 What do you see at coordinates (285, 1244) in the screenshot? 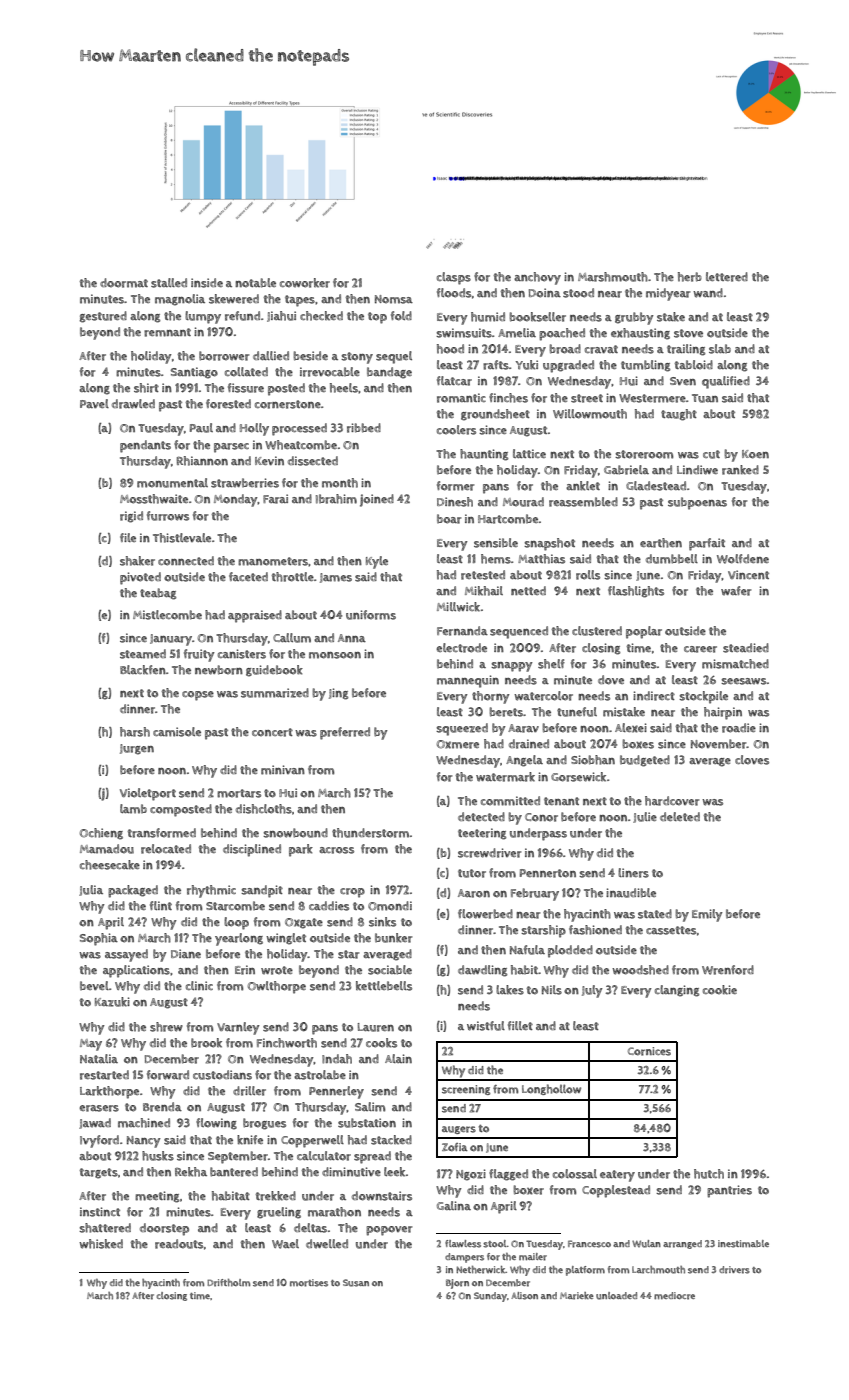
I see `Wael` at bounding box center [285, 1244].
